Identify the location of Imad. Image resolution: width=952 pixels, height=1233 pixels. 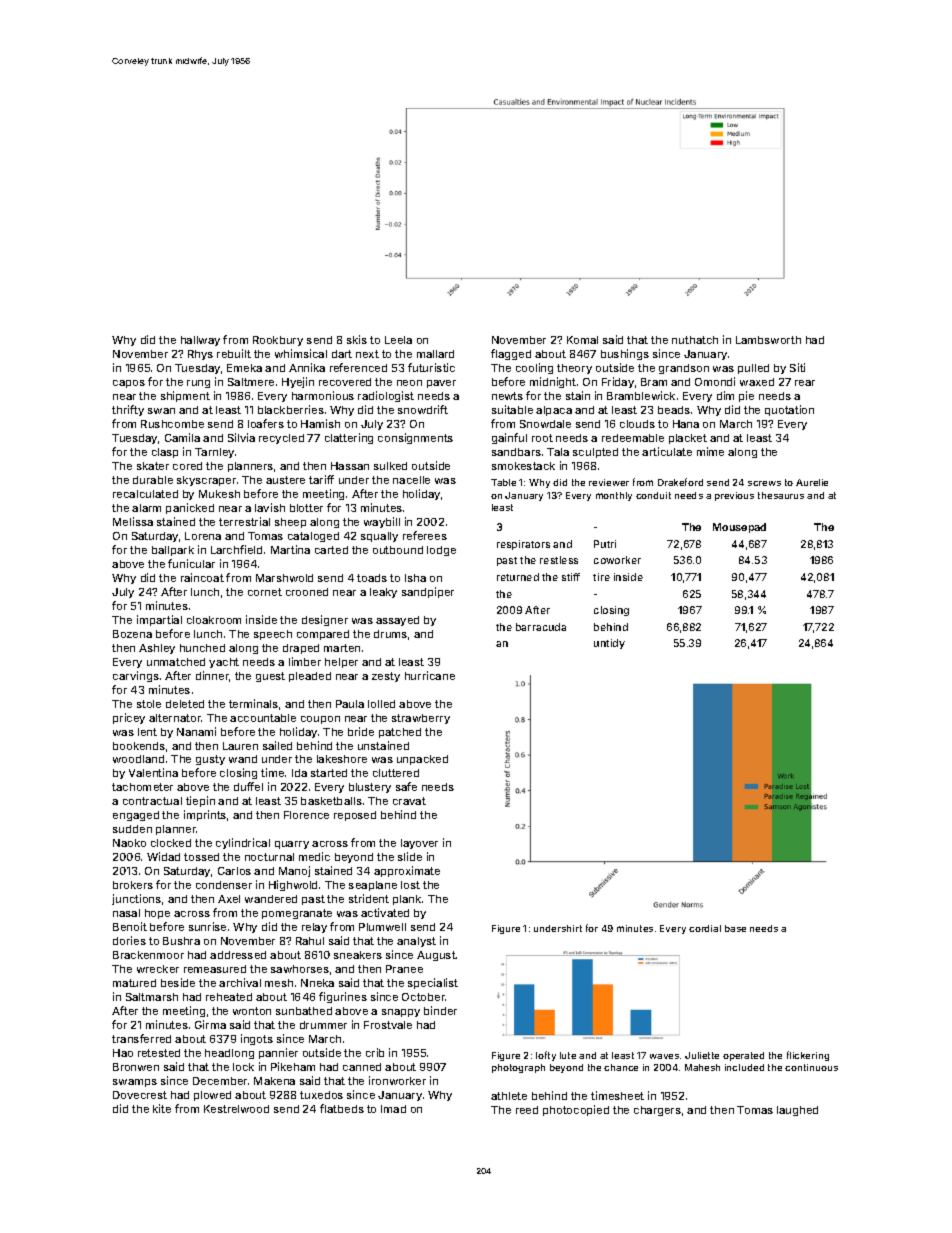
(393, 1109).
